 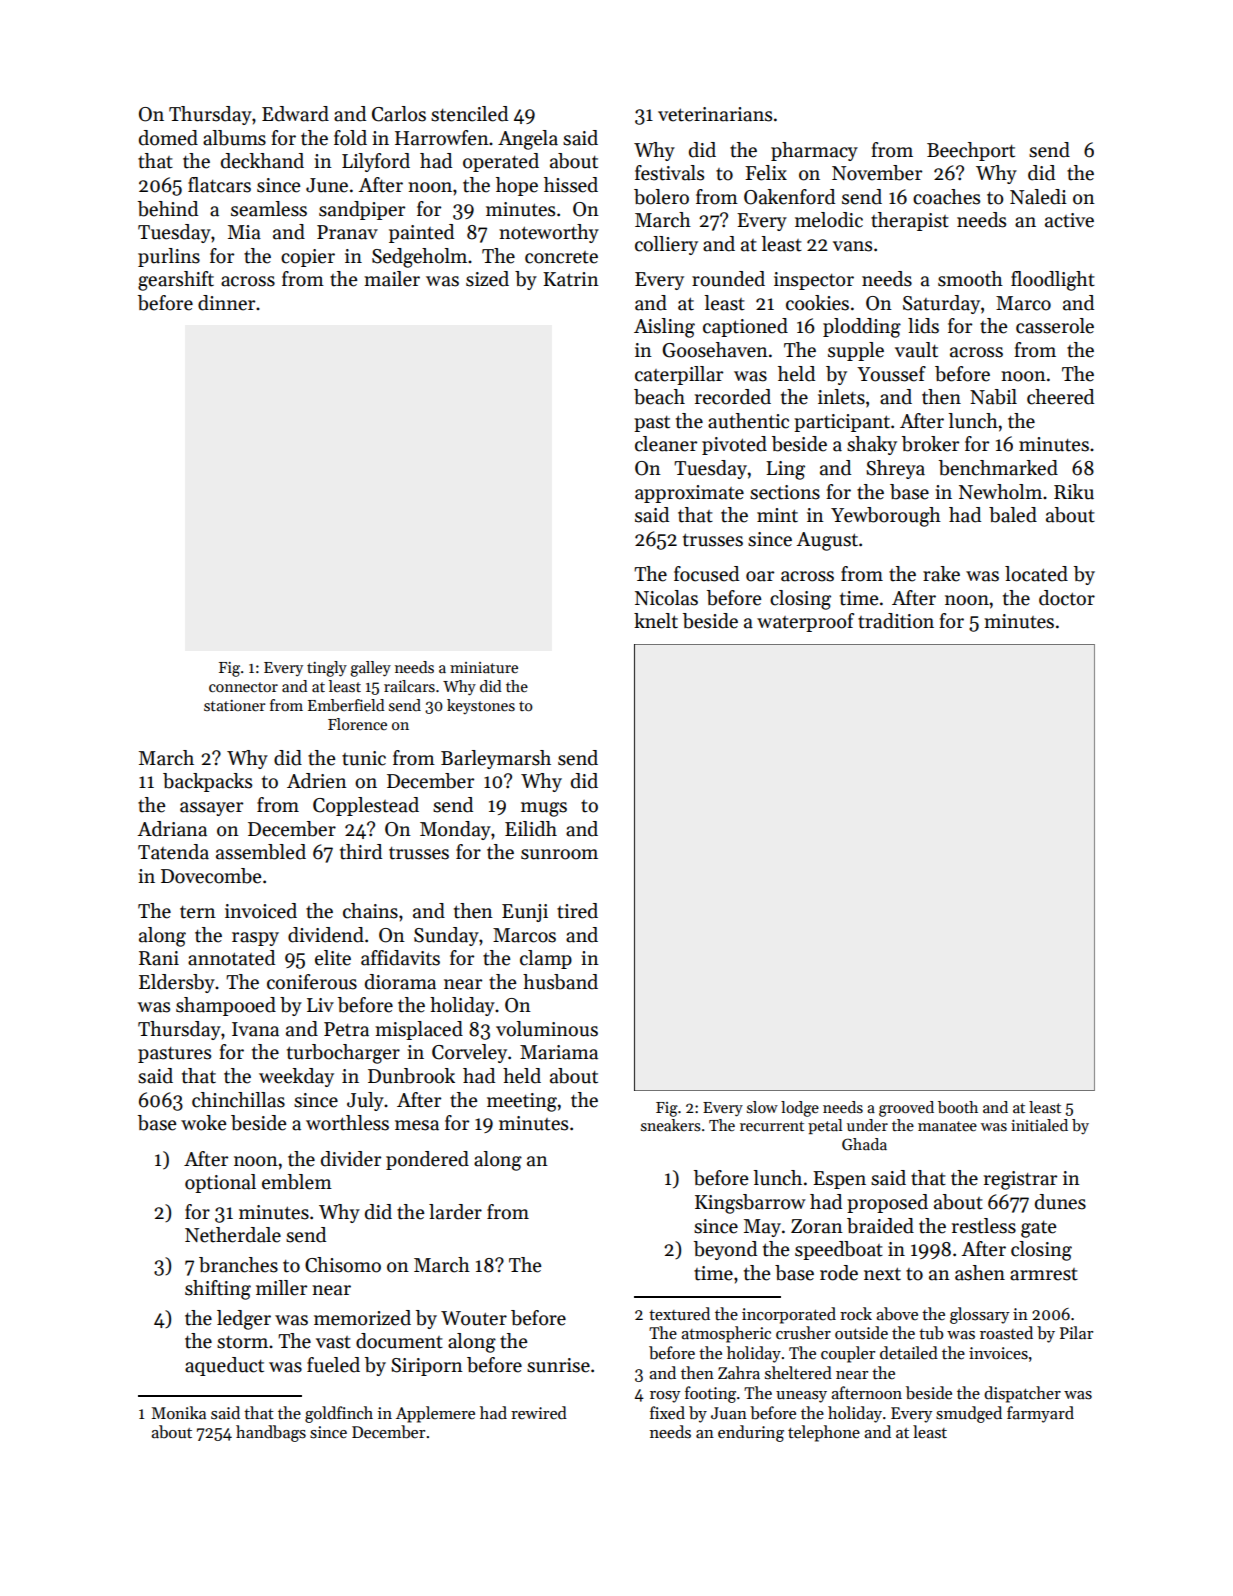 What do you see at coordinates (522, 1102) in the document?
I see `meeting` at bounding box center [522, 1102].
